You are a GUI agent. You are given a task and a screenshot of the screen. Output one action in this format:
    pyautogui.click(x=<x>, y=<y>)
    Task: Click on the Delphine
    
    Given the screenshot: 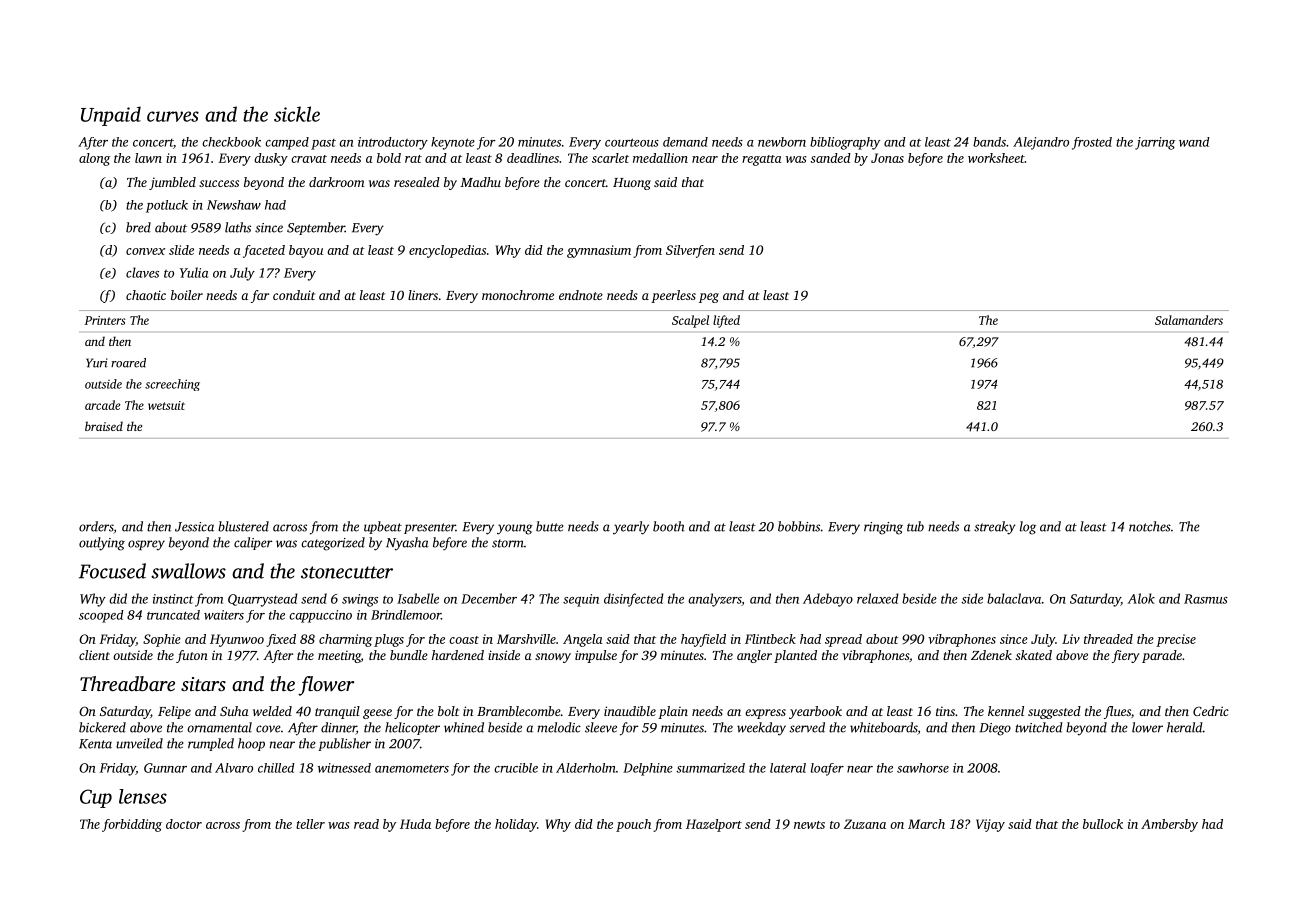 What is the action you would take?
    pyautogui.click(x=648, y=769)
